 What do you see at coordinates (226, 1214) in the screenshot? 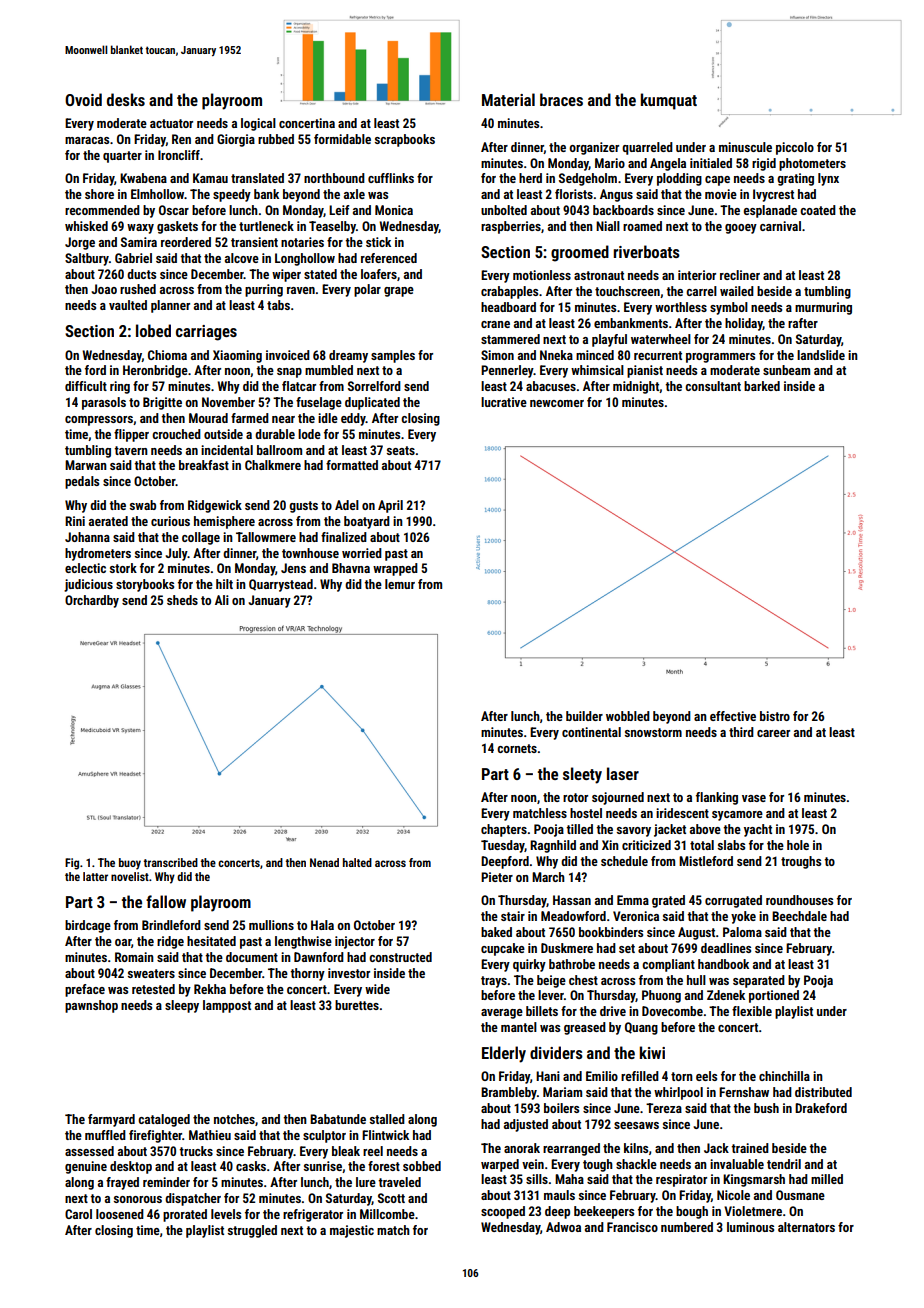
I see `levels` at bounding box center [226, 1214].
